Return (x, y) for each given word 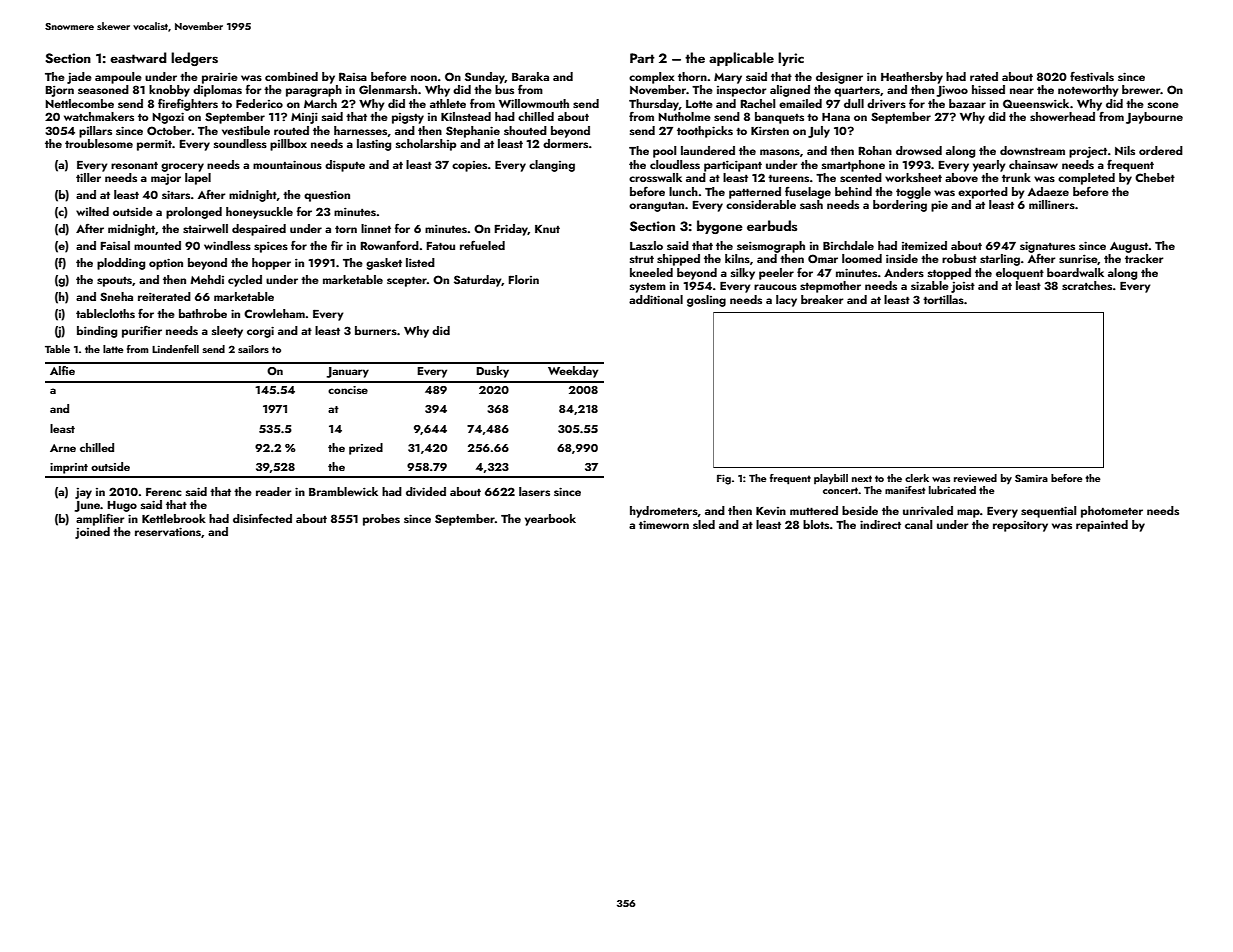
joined (92, 533)
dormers (565, 143)
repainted (1102, 526)
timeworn (664, 524)
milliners (1052, 204)
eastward (138, 57)
